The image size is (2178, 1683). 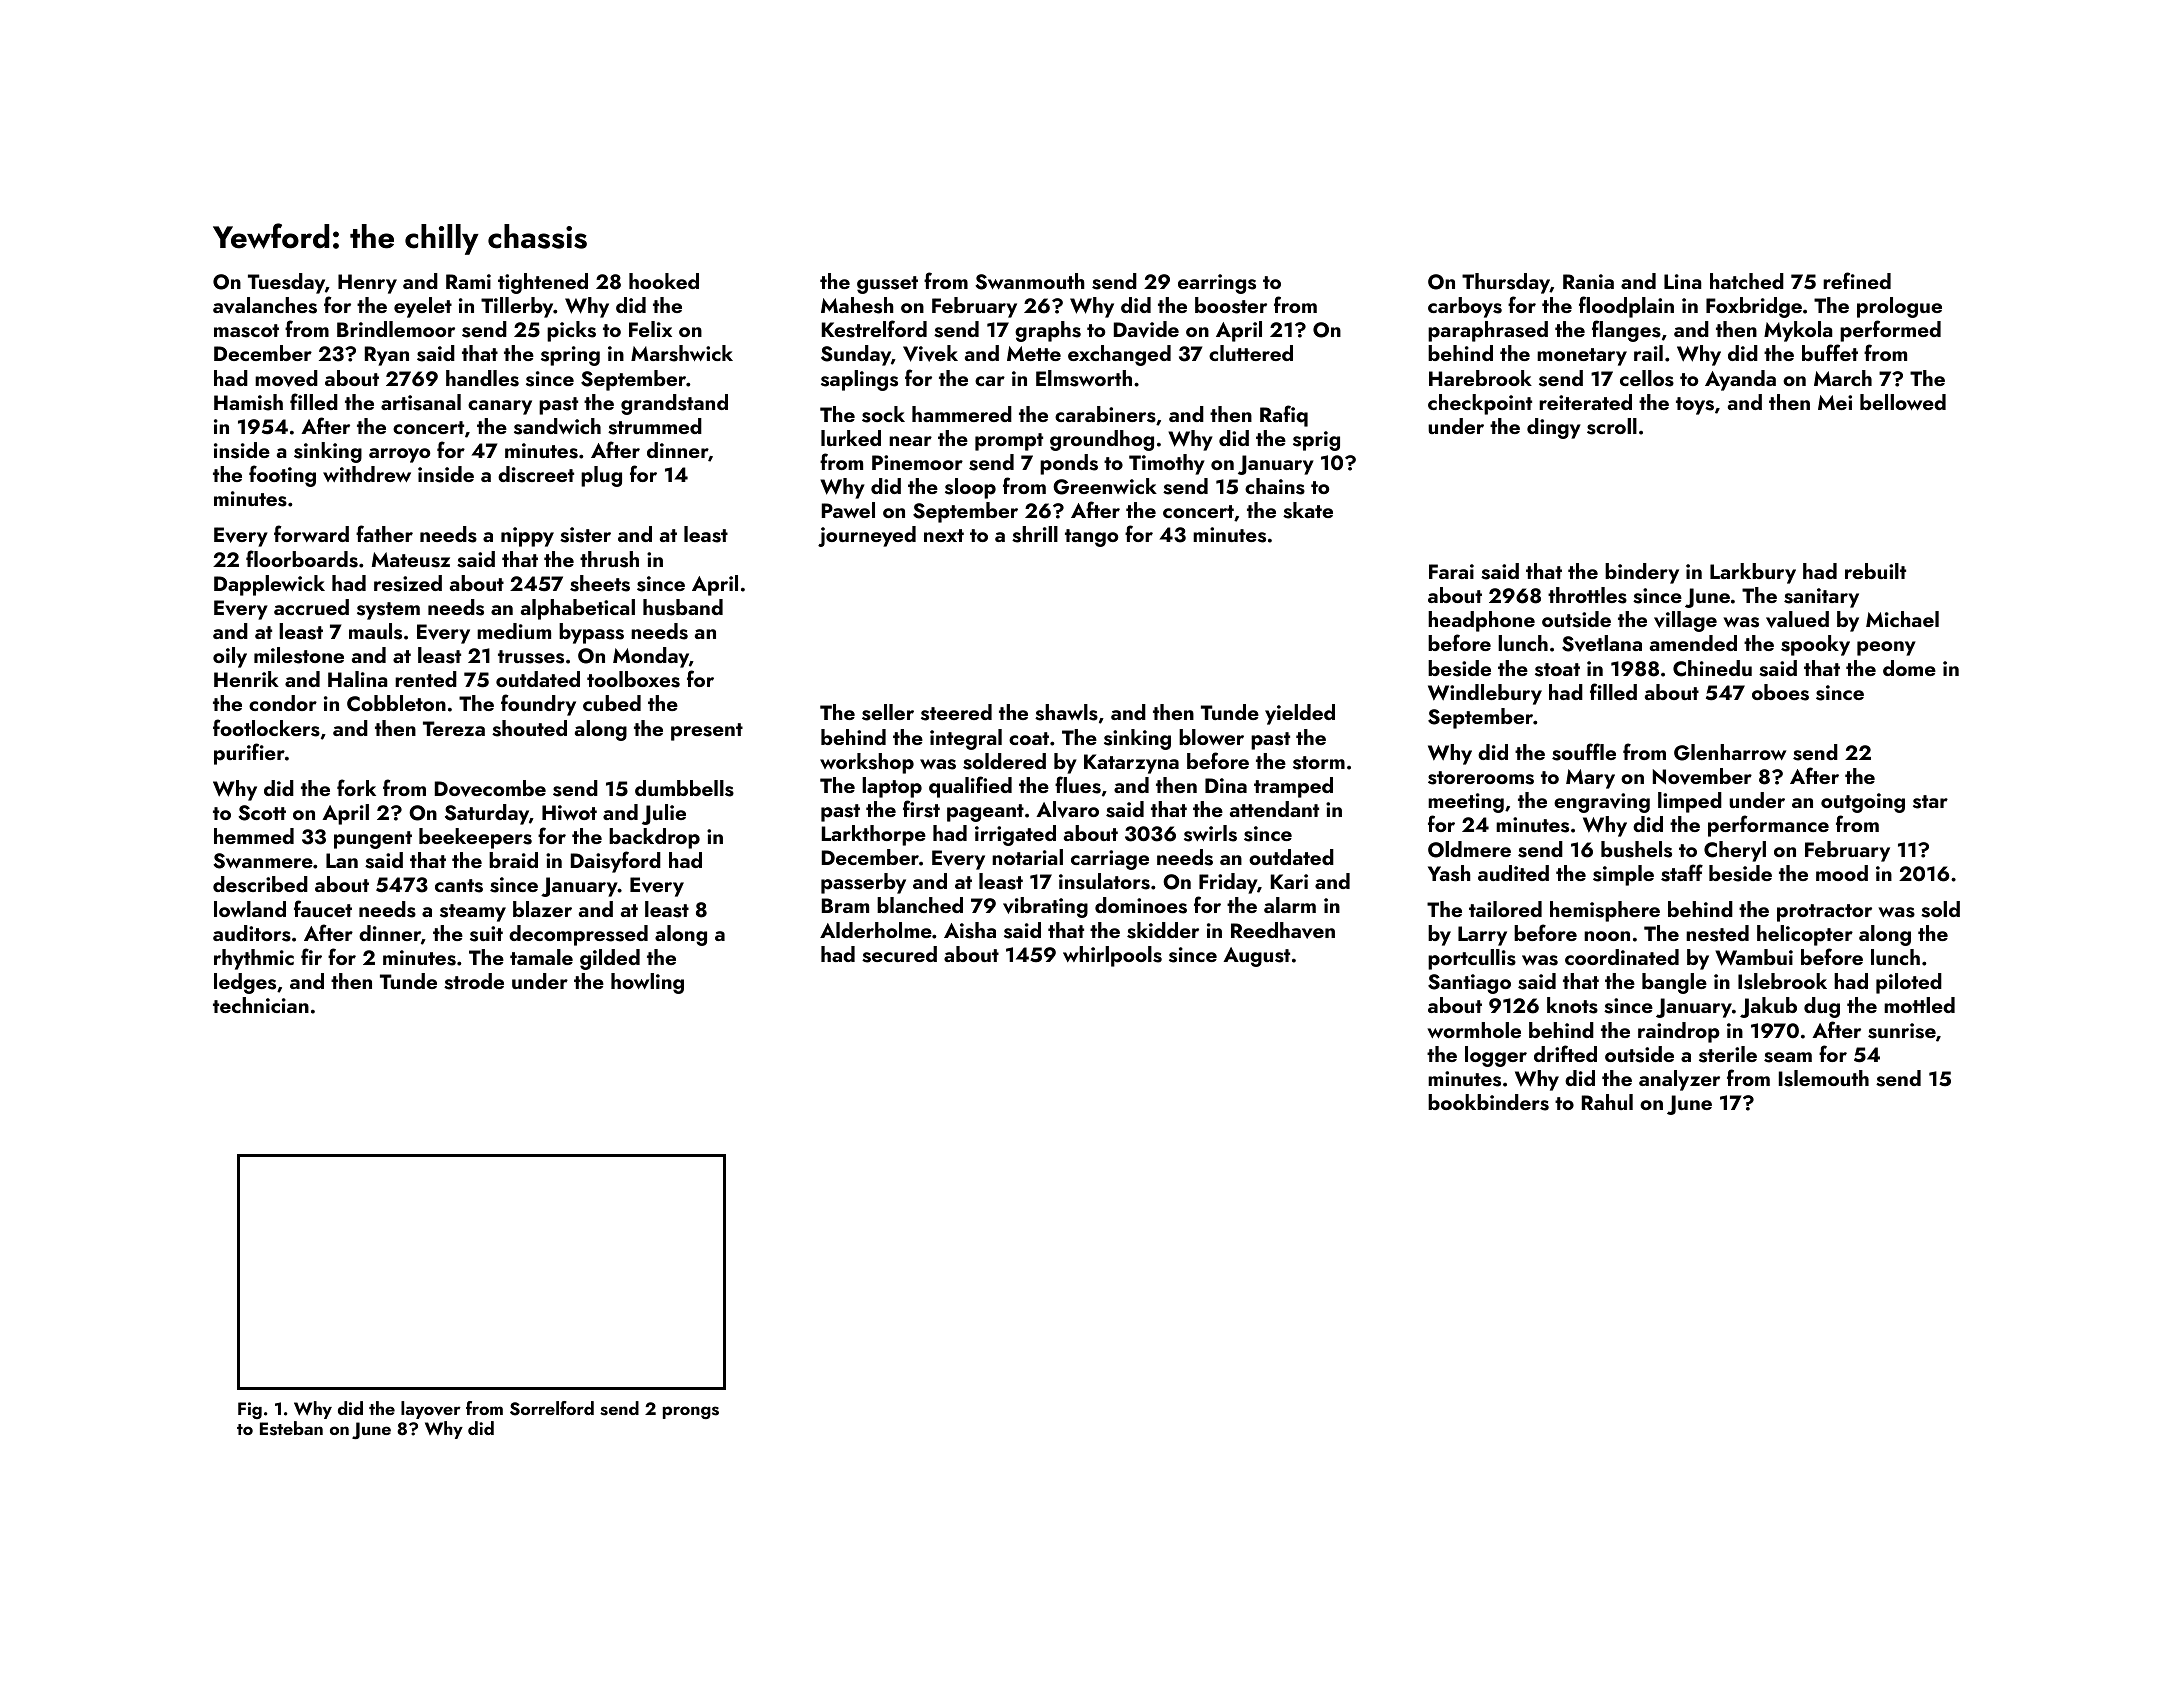 I want to click on tango, so click(x=1092, y=538).
